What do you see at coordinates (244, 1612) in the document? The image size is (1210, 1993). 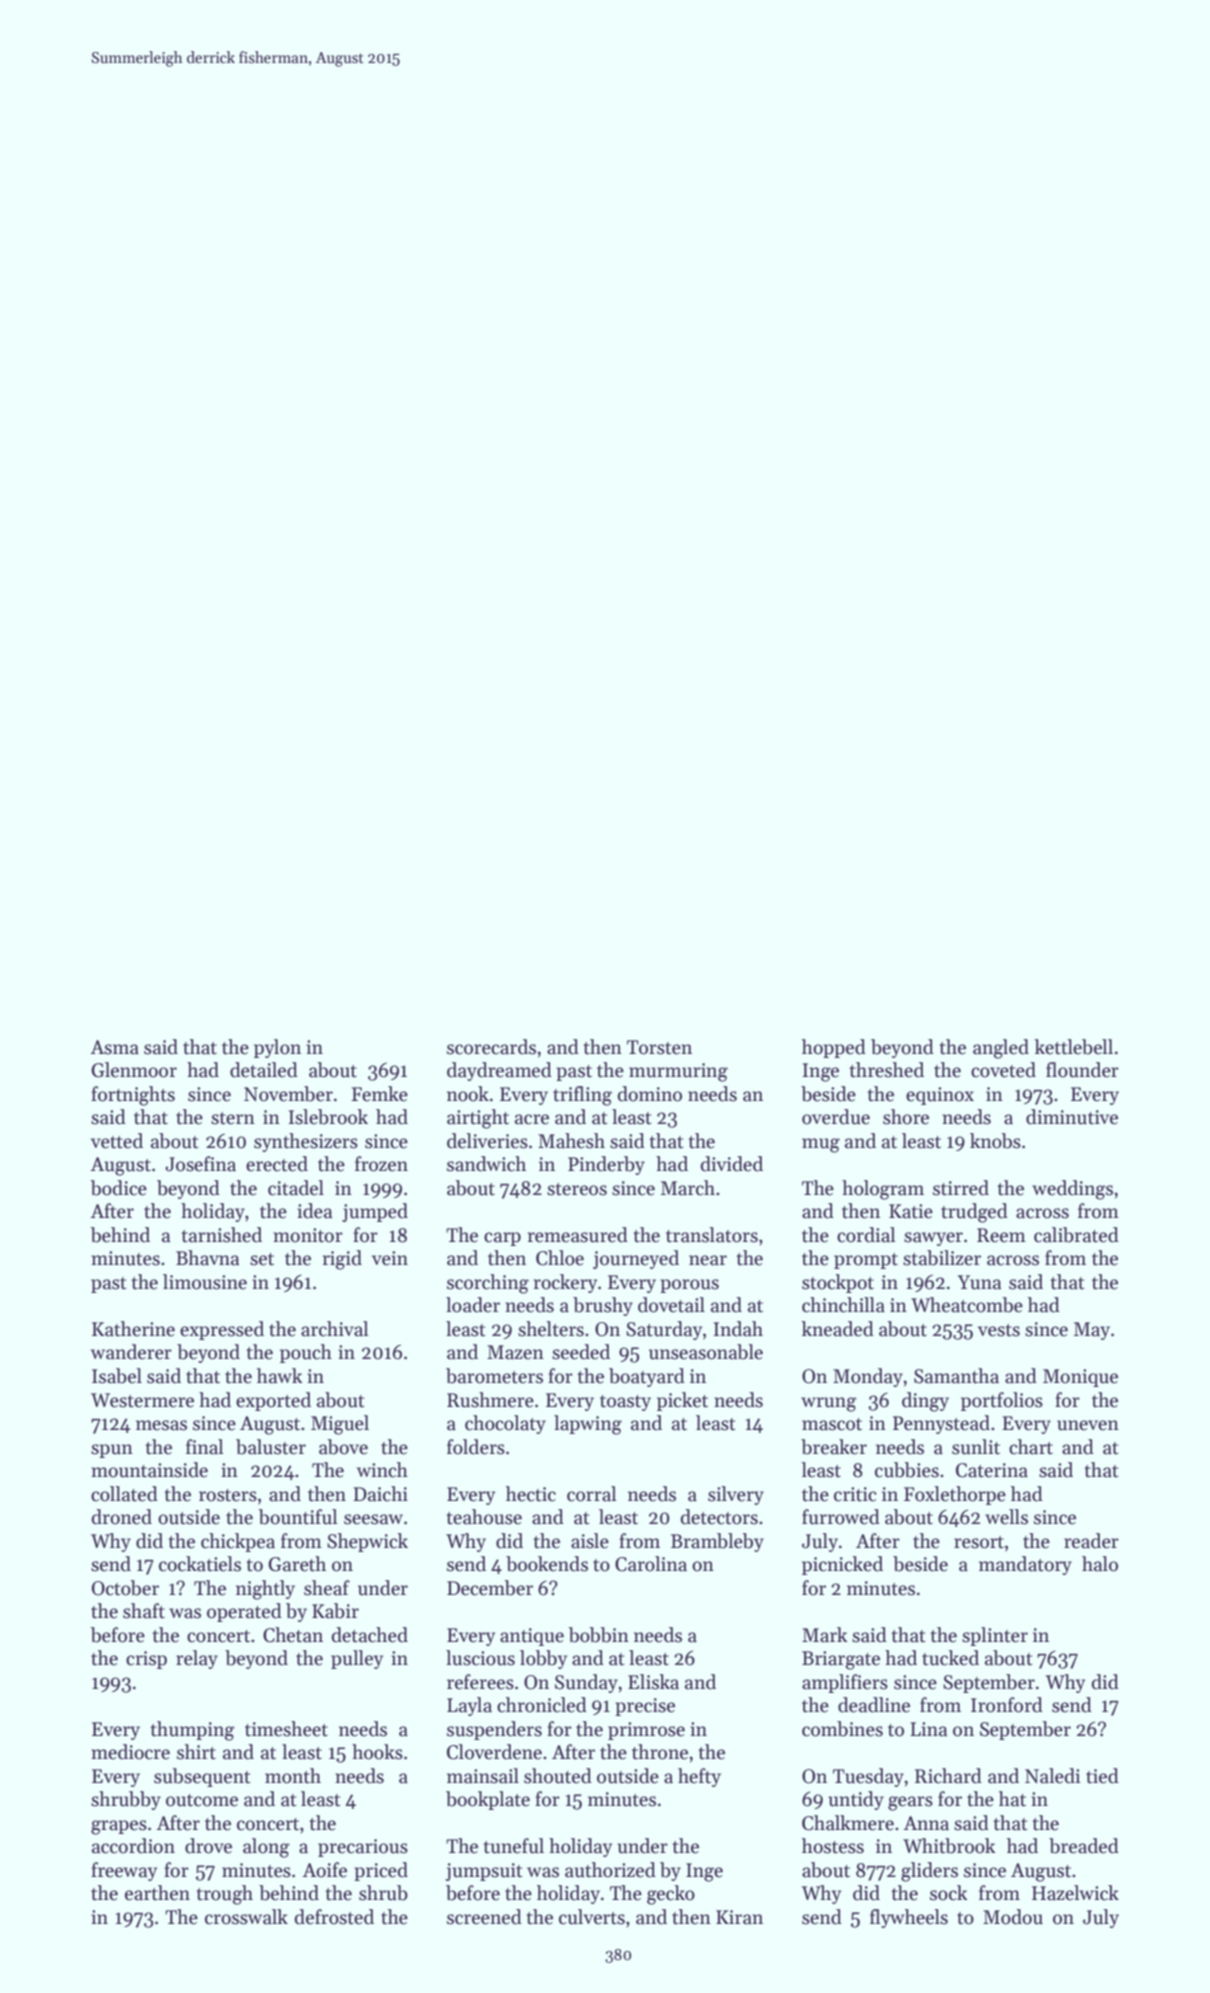 I see `operated` at bounding box center [244, 1612].
